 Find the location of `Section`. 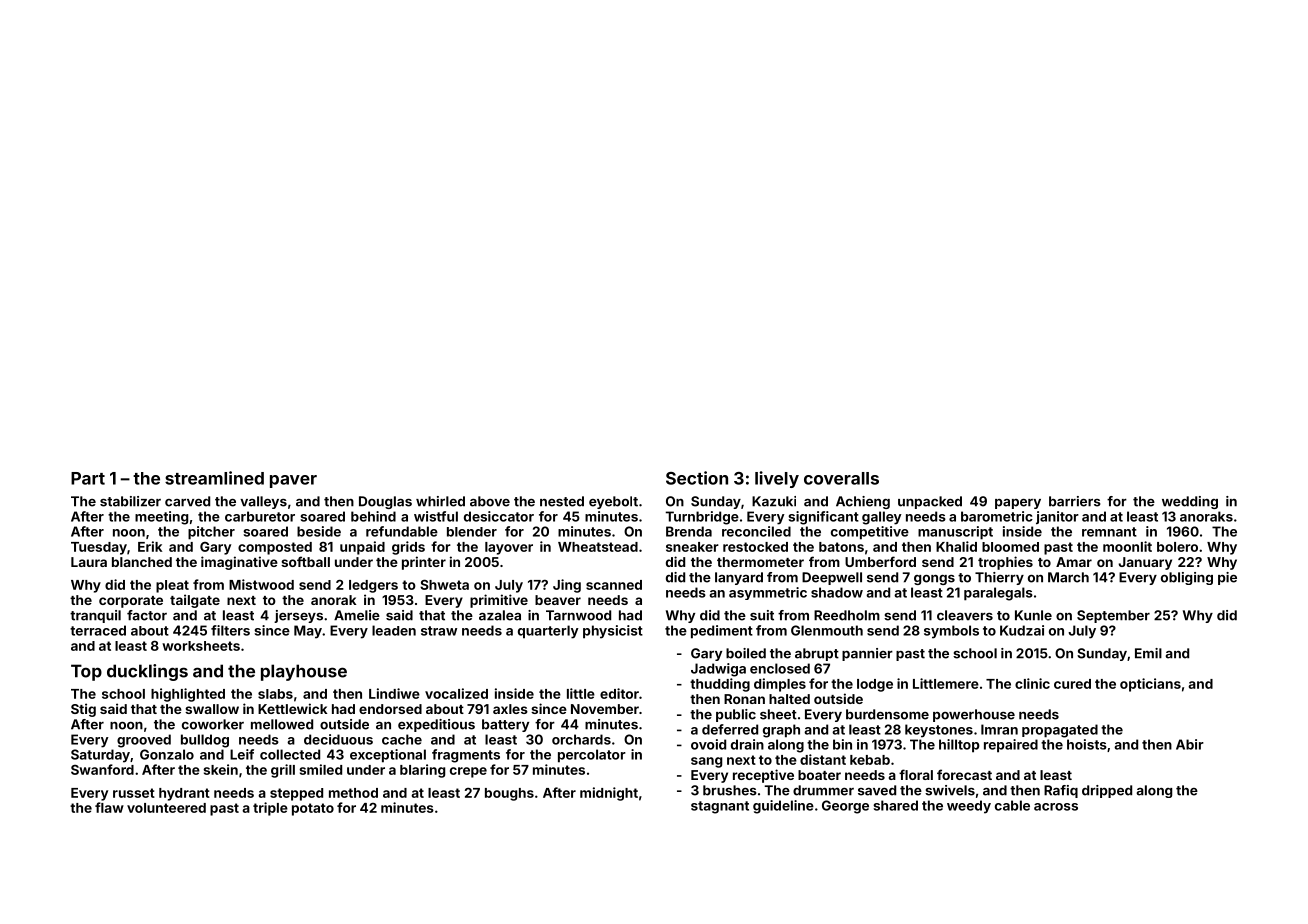

Section is located at coordinates (697, 478).
